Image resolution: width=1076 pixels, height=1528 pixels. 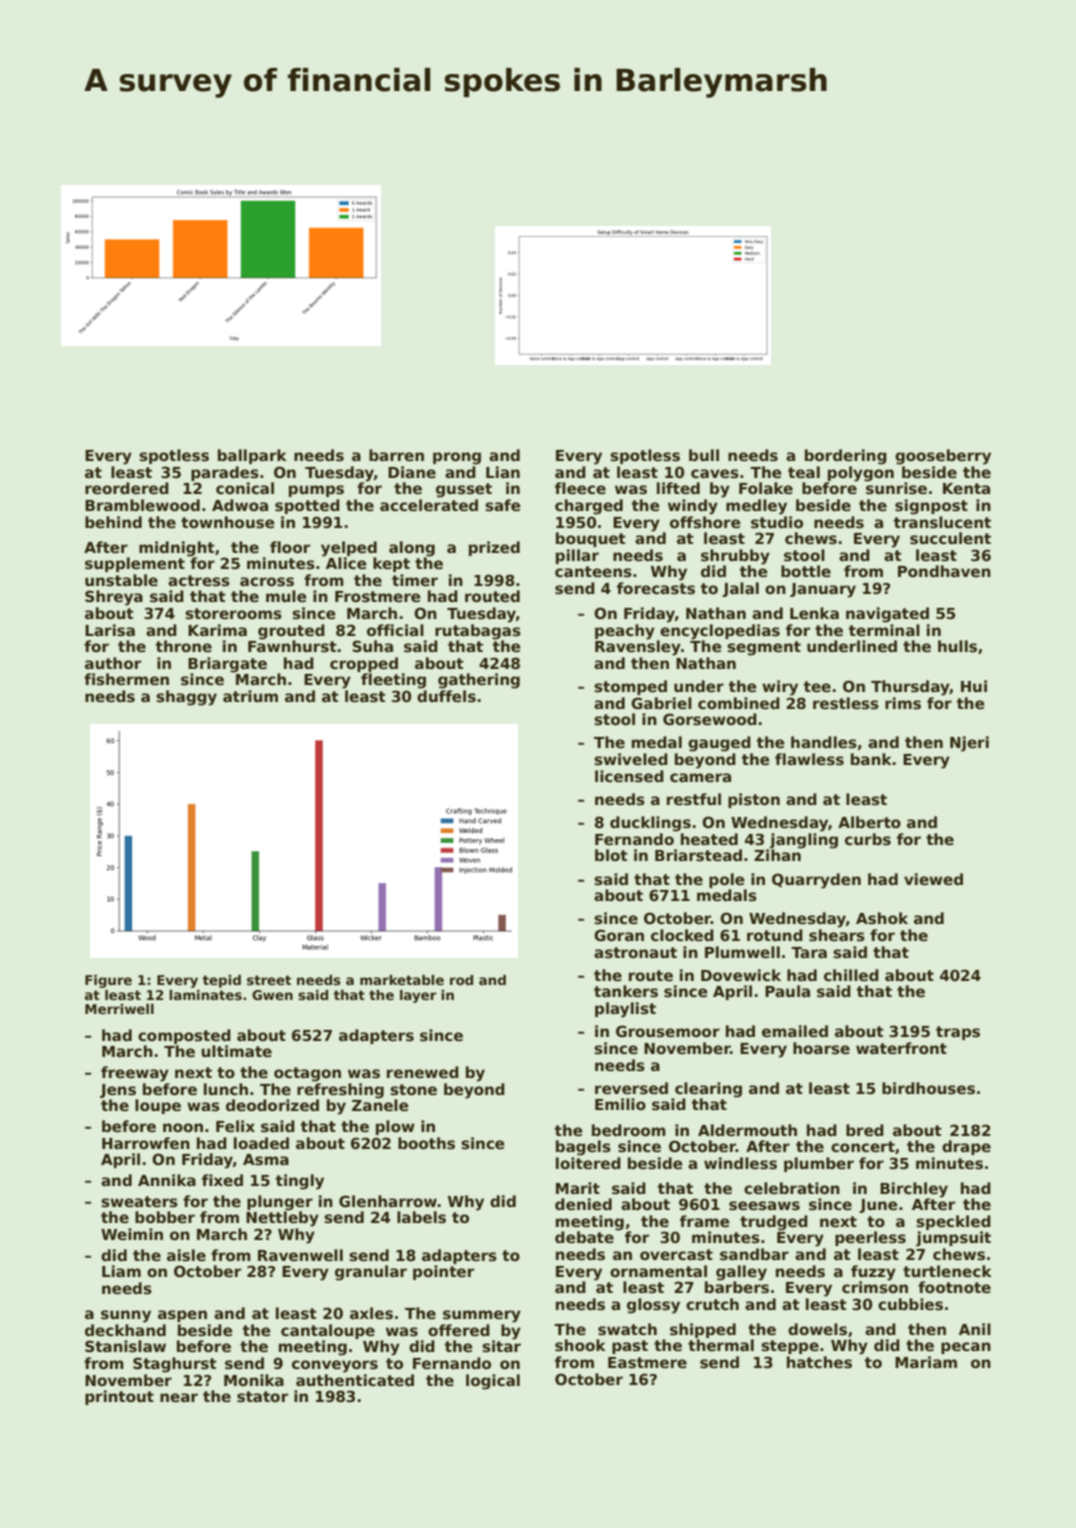 I want to click on Tara, so click(x=809, y=952).
